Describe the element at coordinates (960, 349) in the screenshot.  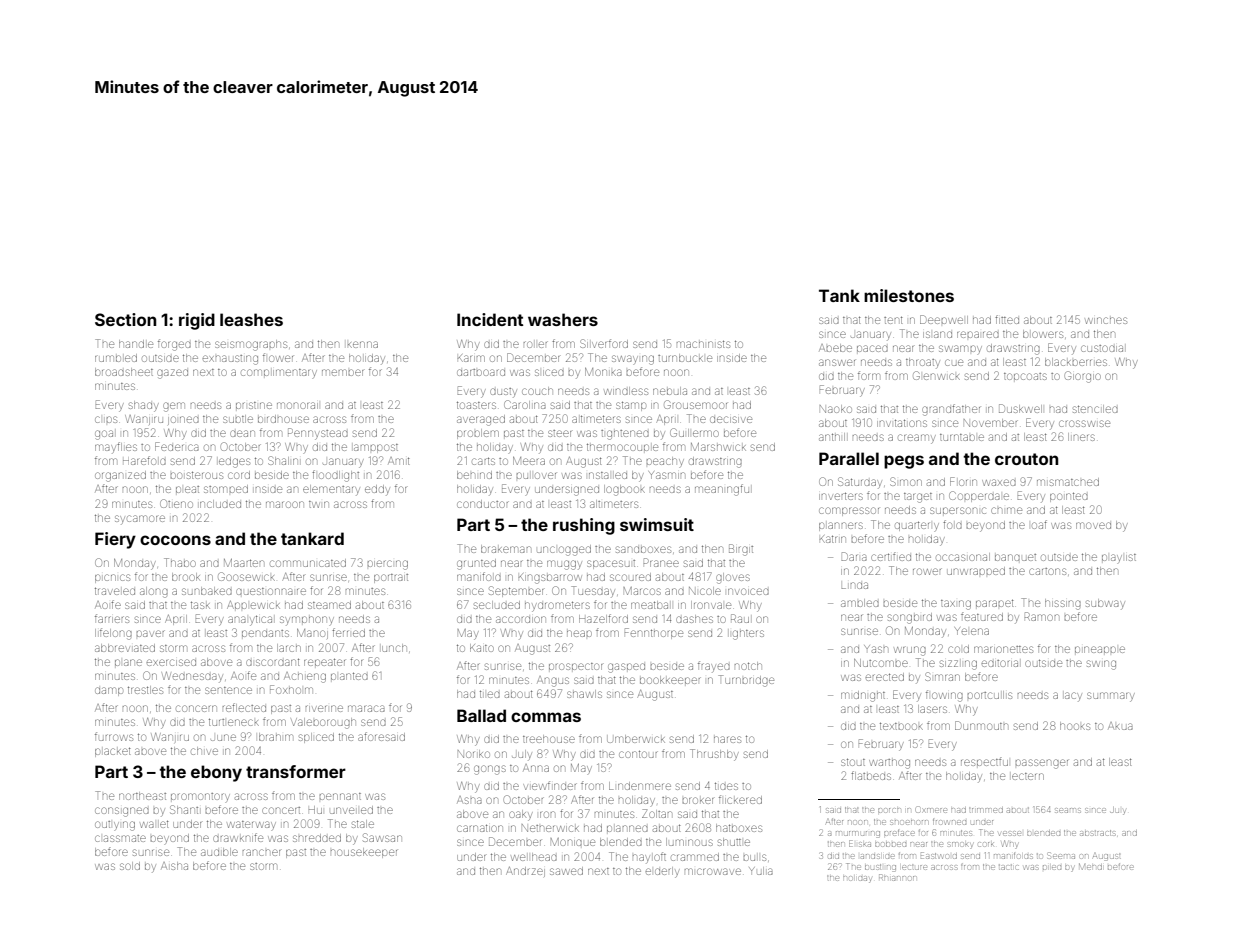
I see `swampy` at that location.
